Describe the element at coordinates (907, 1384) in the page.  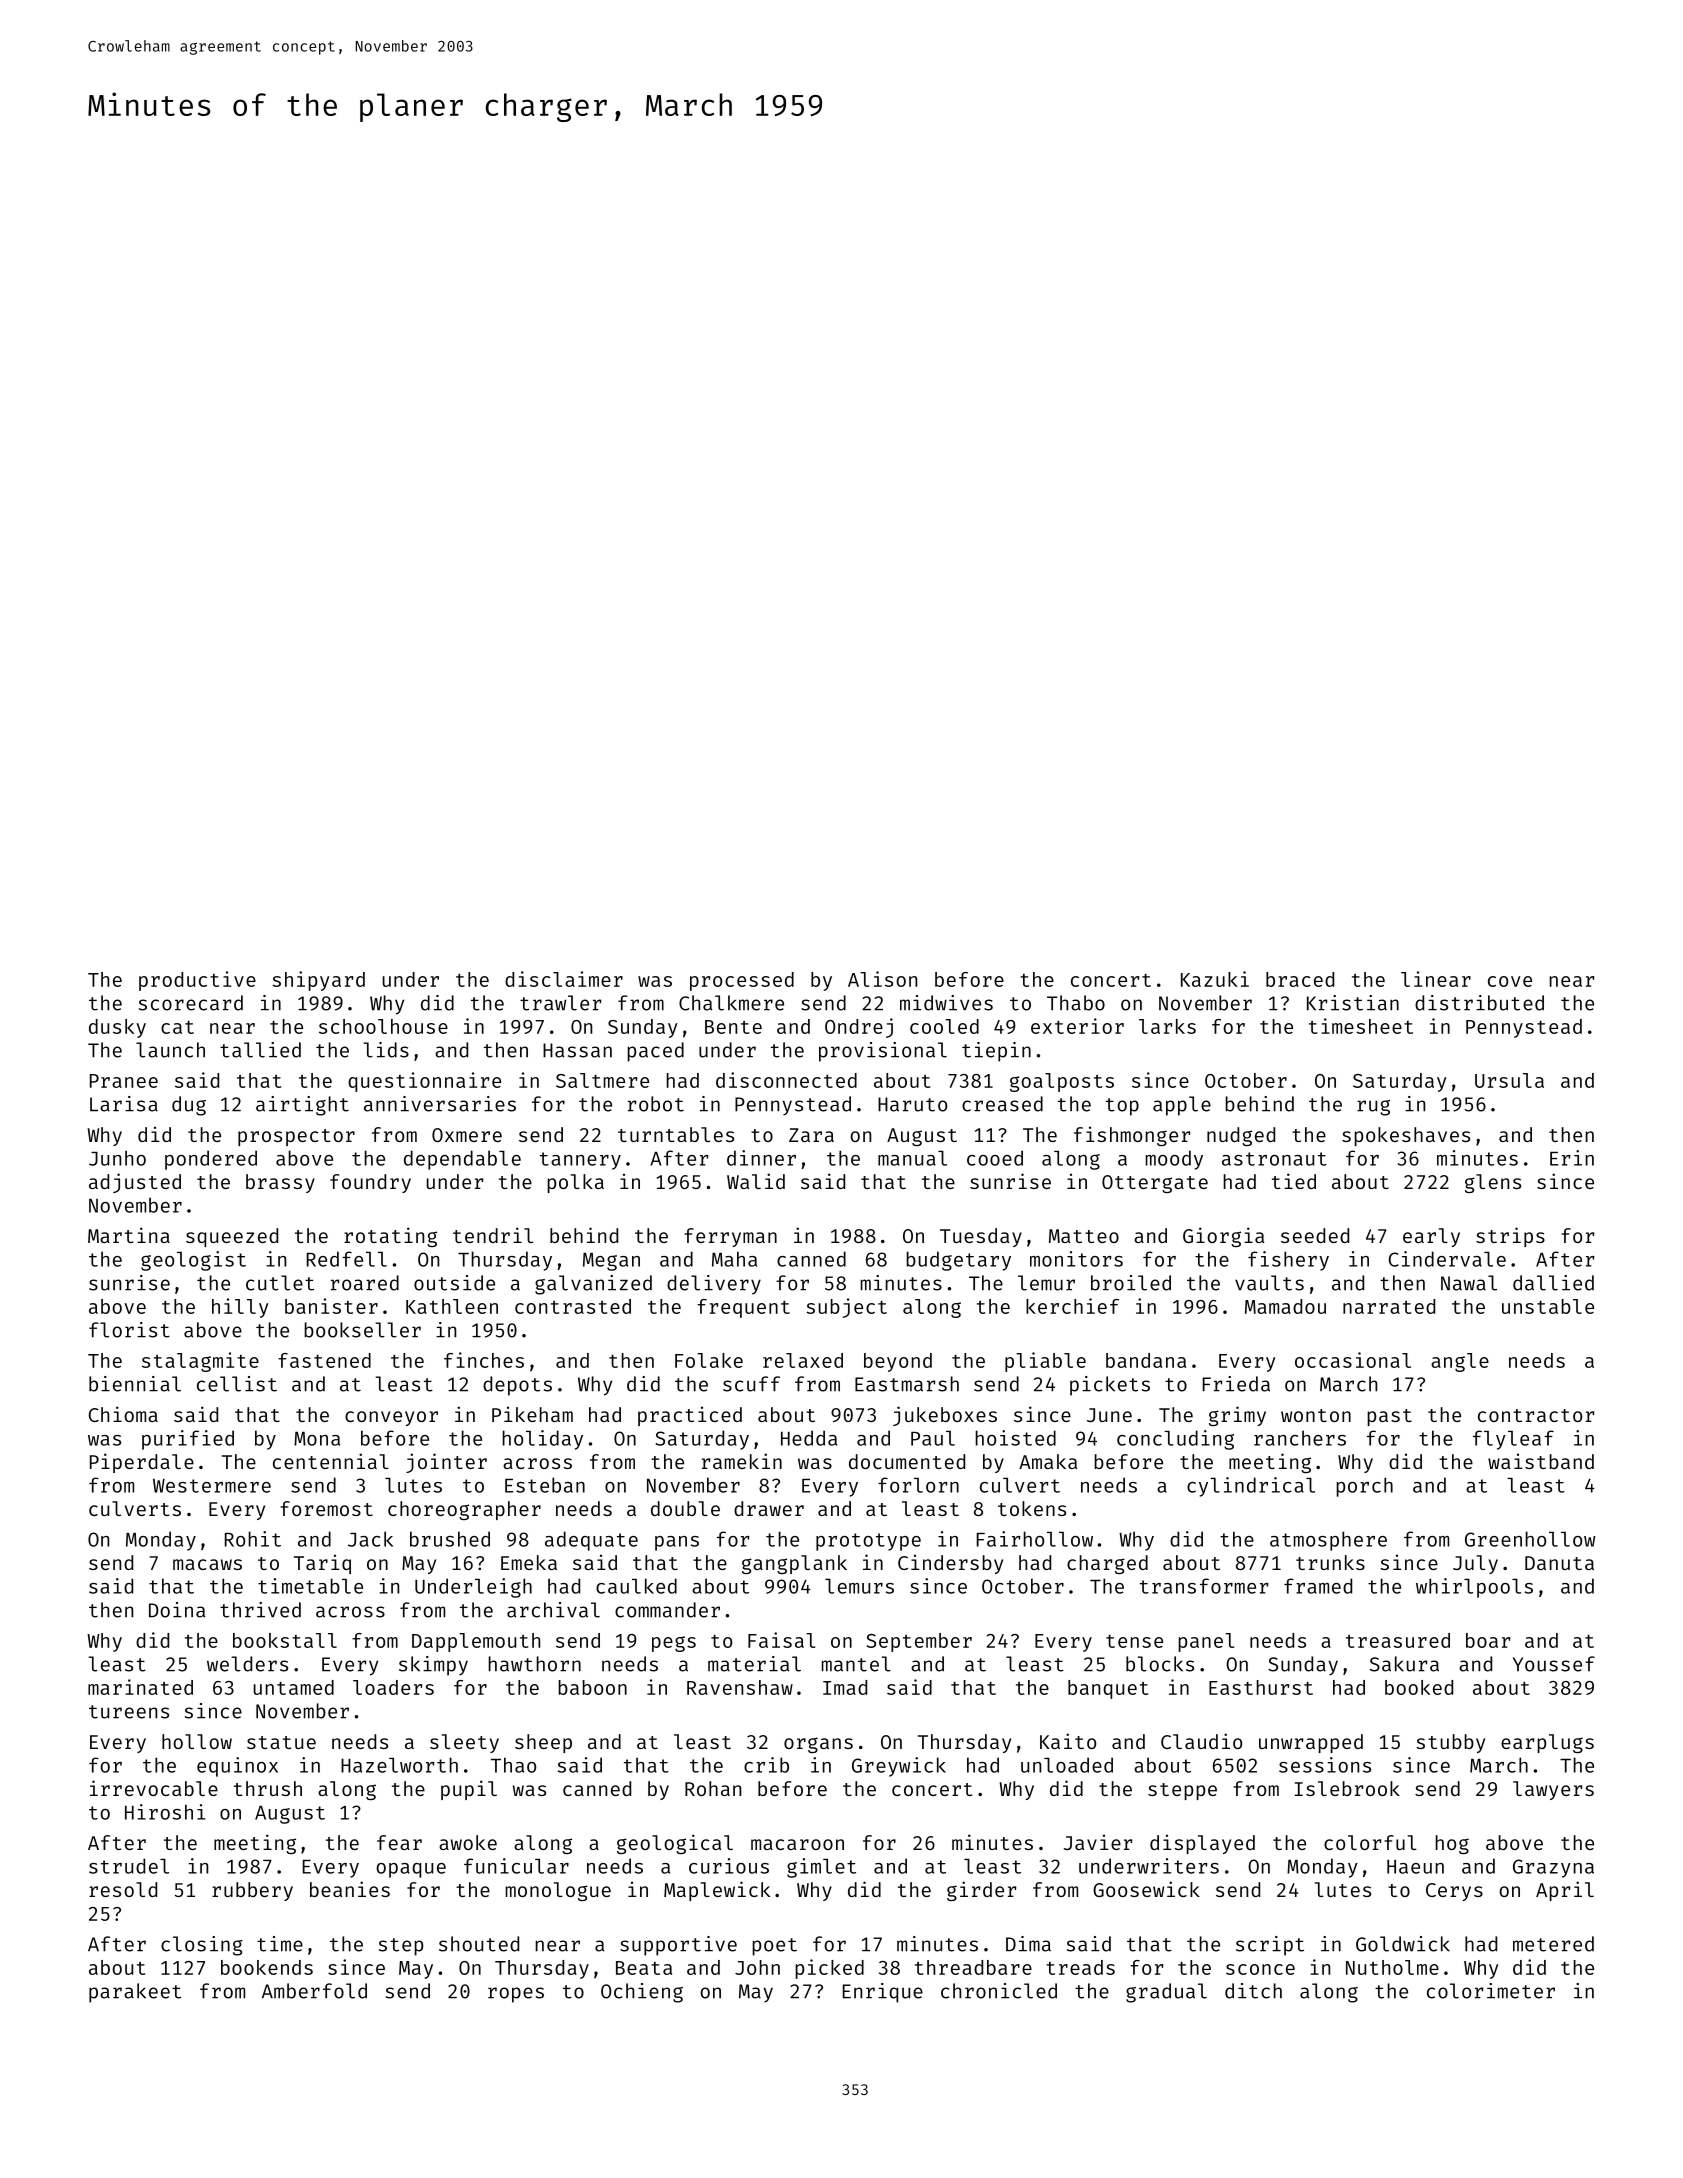
I see `Eastmarsh` at that location.
